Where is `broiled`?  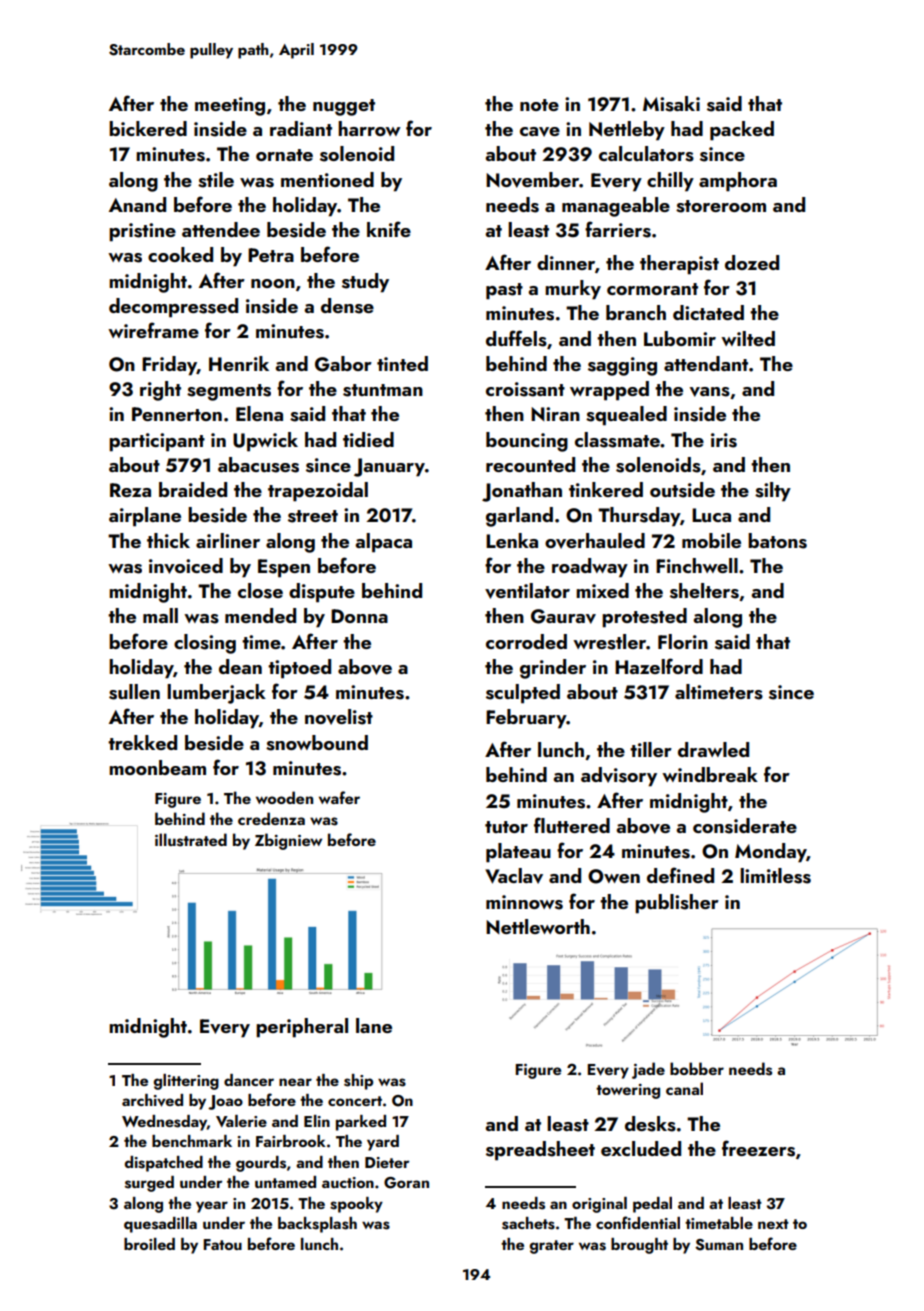
broiled is located at coordinates (149, 1244).
